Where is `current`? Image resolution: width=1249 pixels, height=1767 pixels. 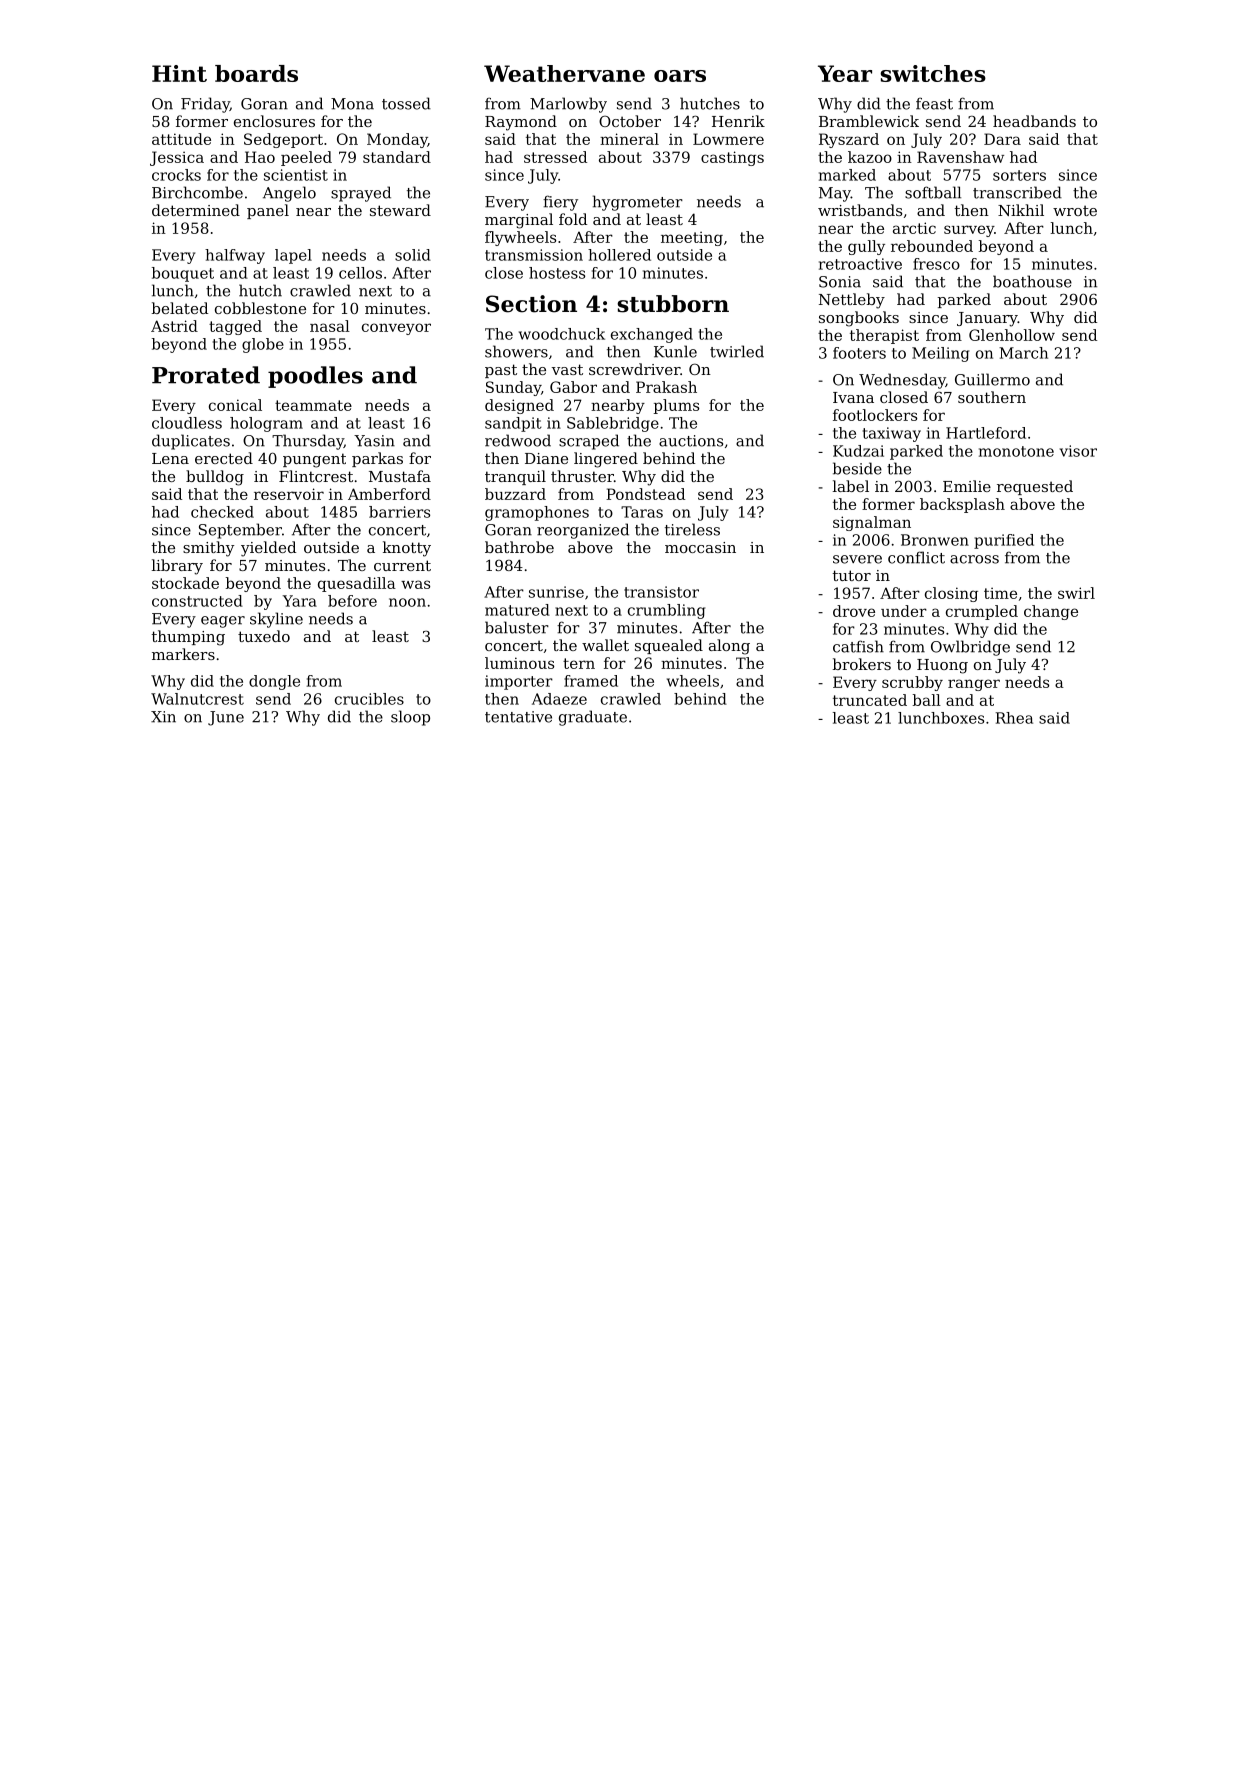 current is located at coordinates (402, 565).
